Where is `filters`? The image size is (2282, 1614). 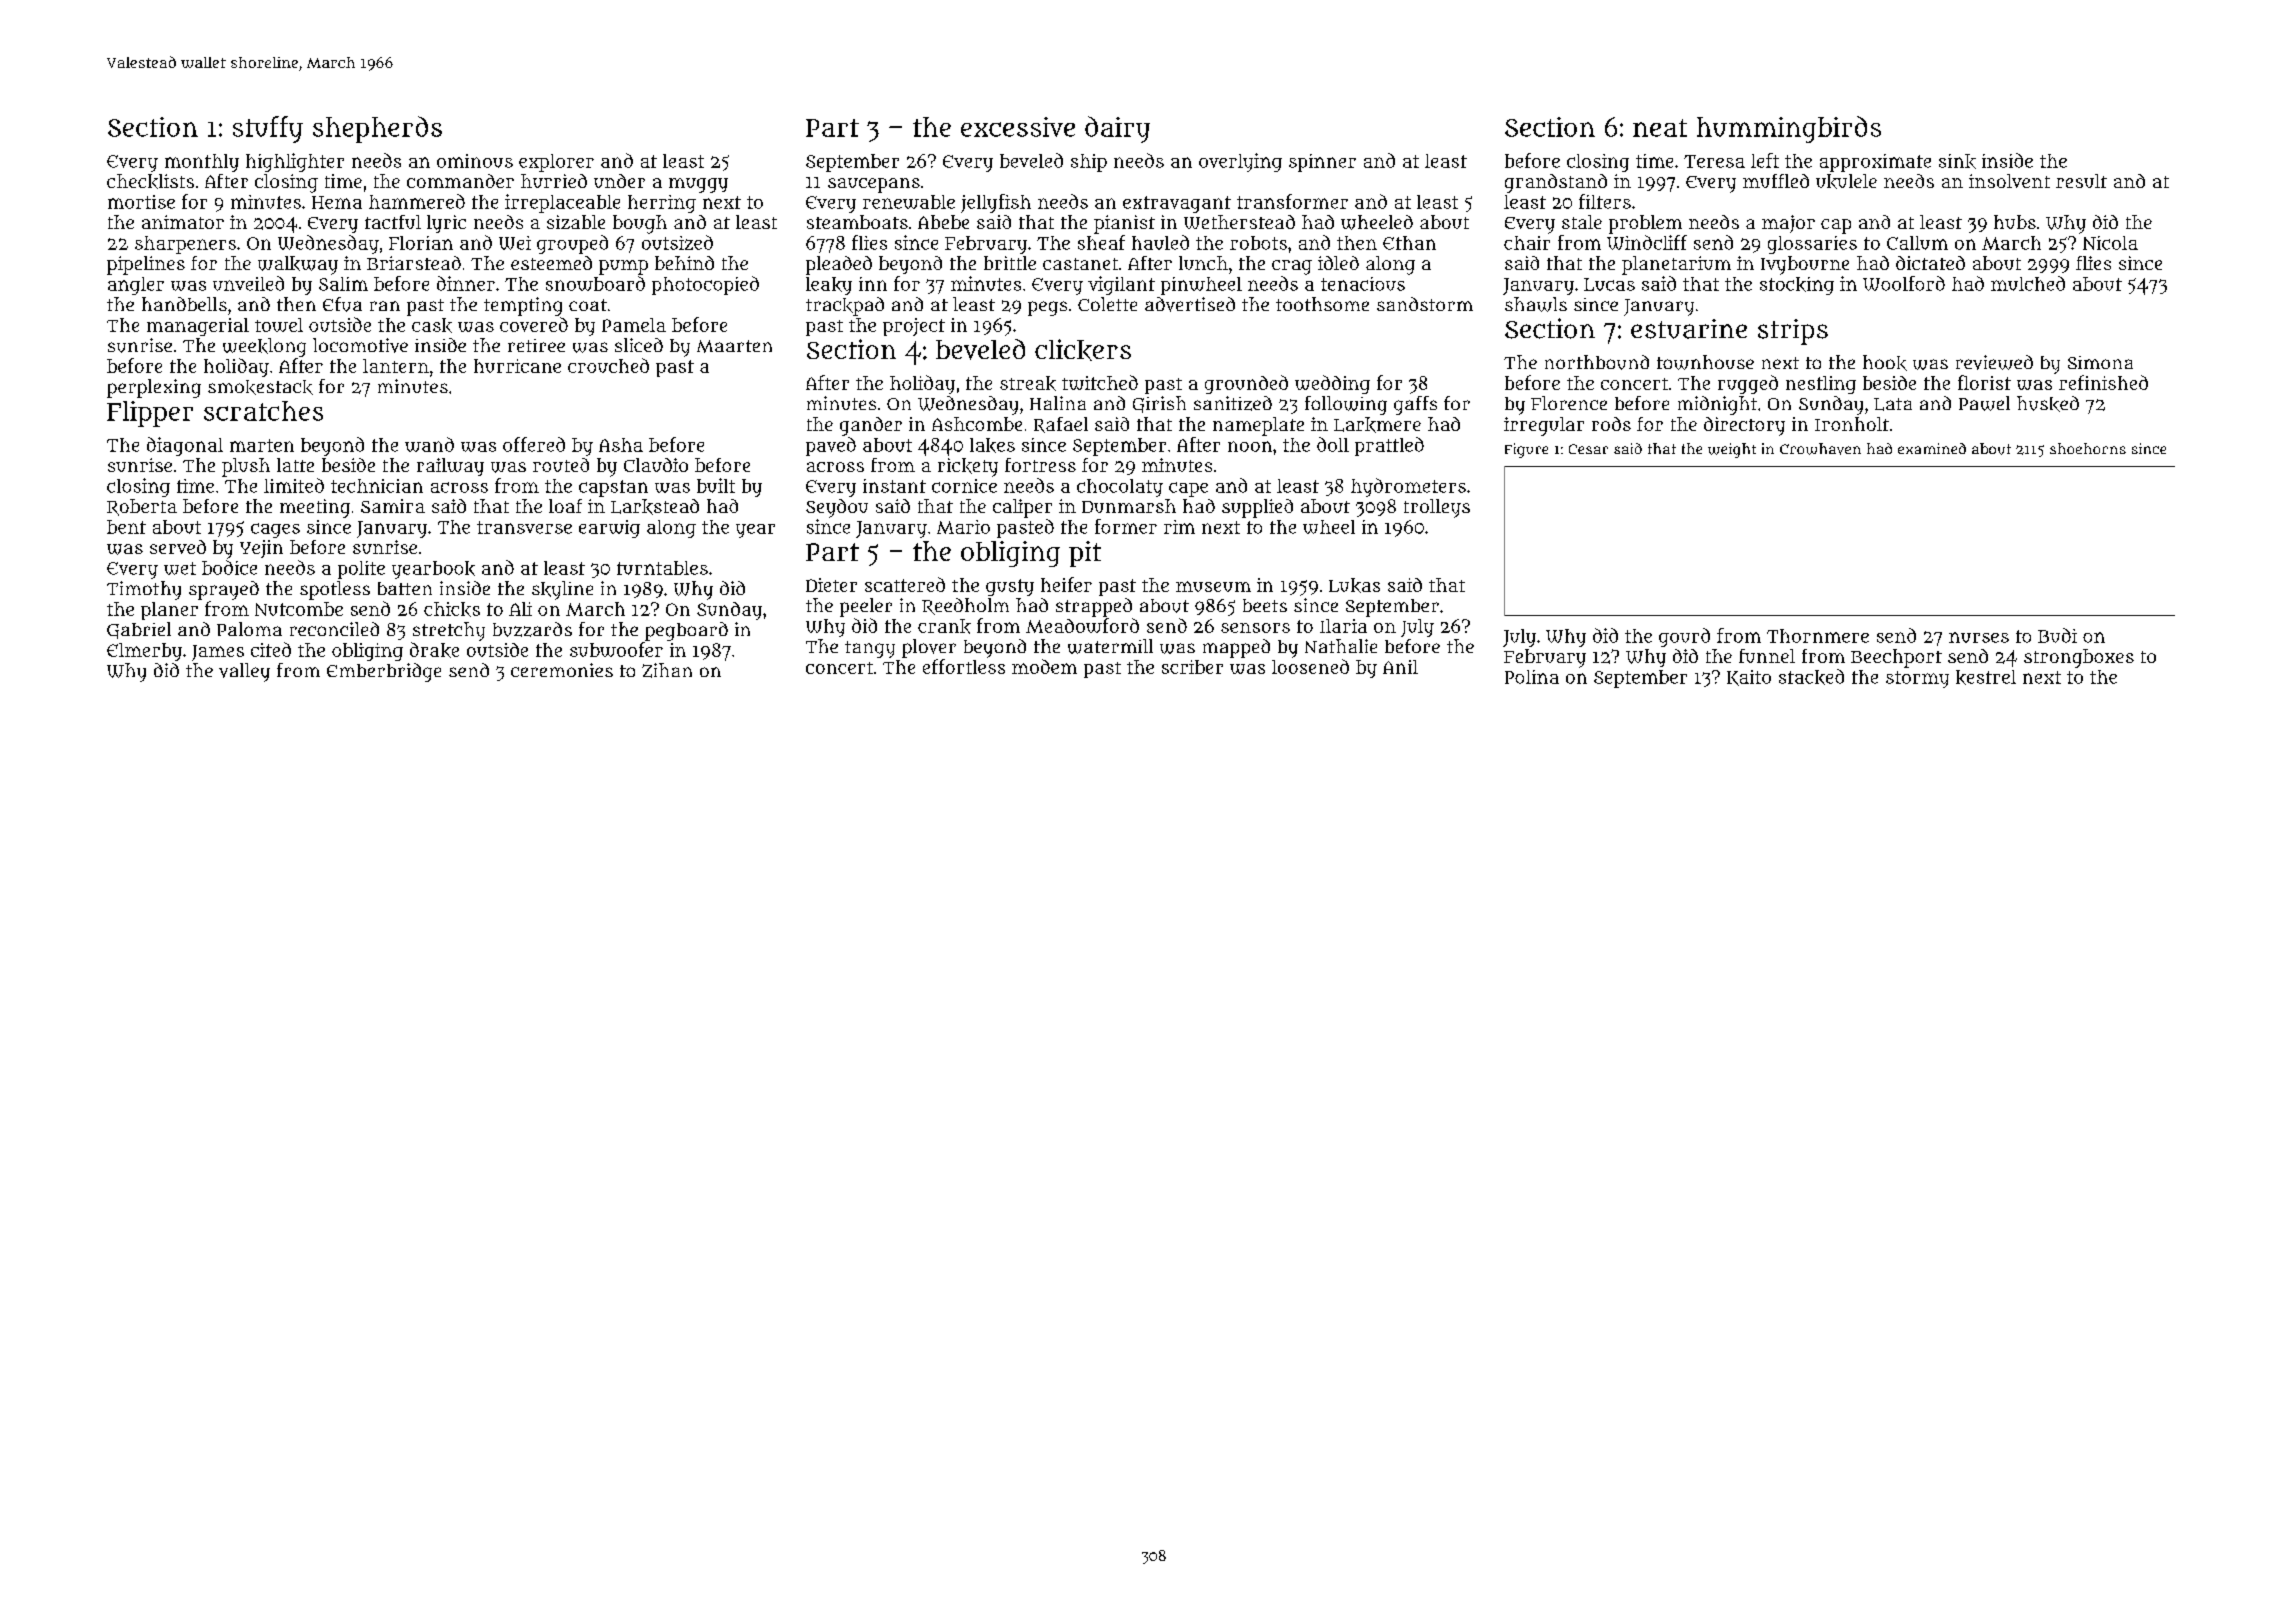
filters is located at coordinates (1605, 201).
